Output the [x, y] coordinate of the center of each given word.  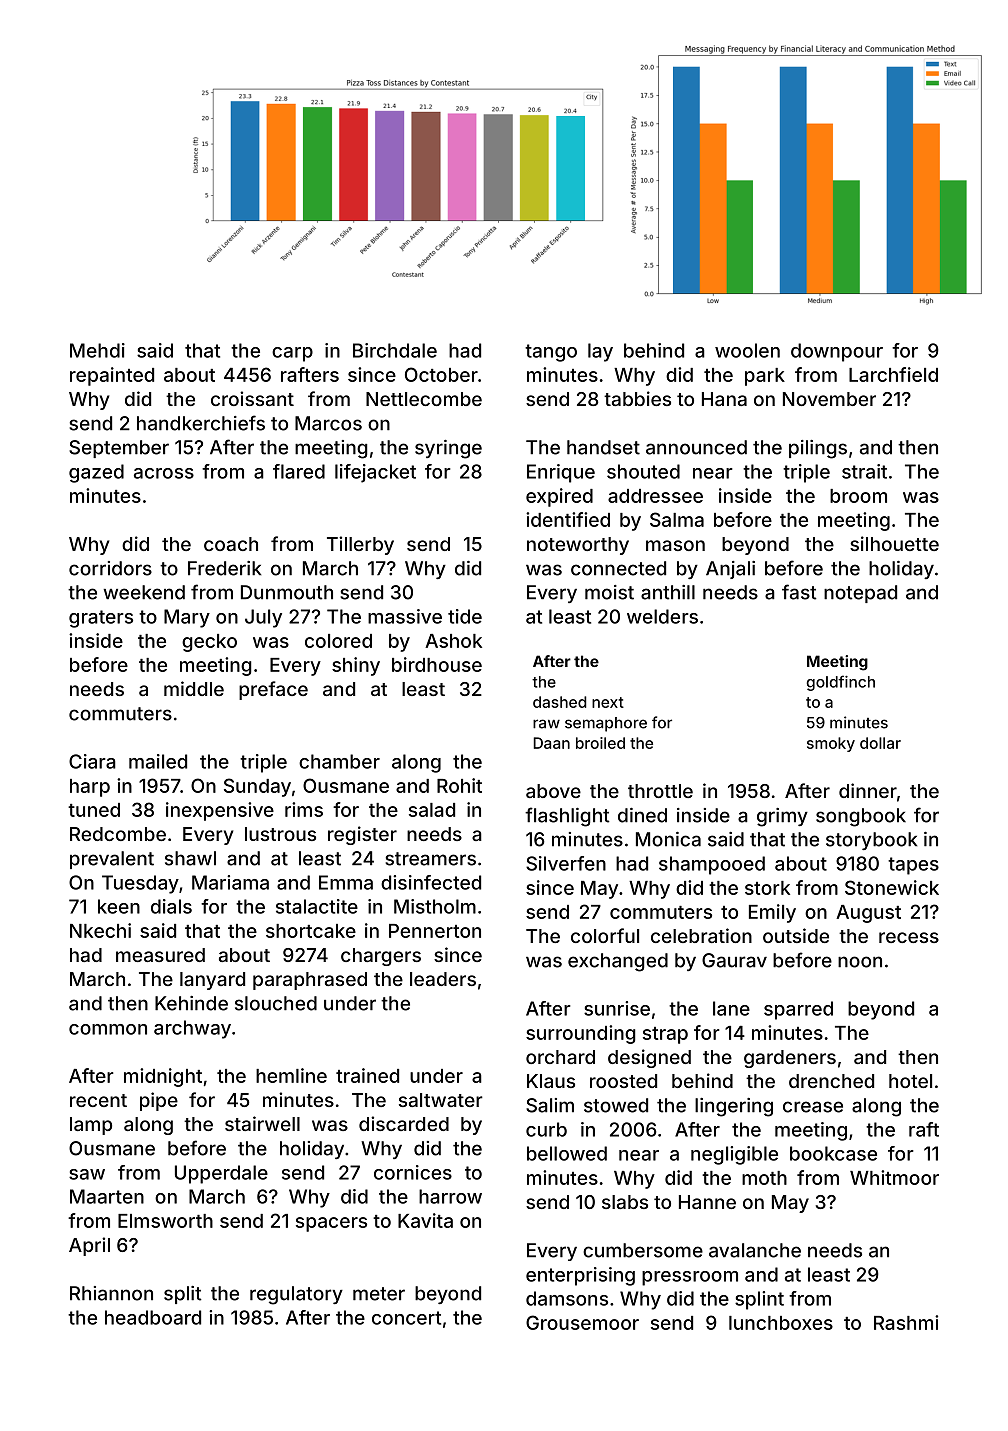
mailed [158, 761]
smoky [831, 744]
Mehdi [97, 350]
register [362, 835]
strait [864, 471]
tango [551, 353]
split [183, 1295]
